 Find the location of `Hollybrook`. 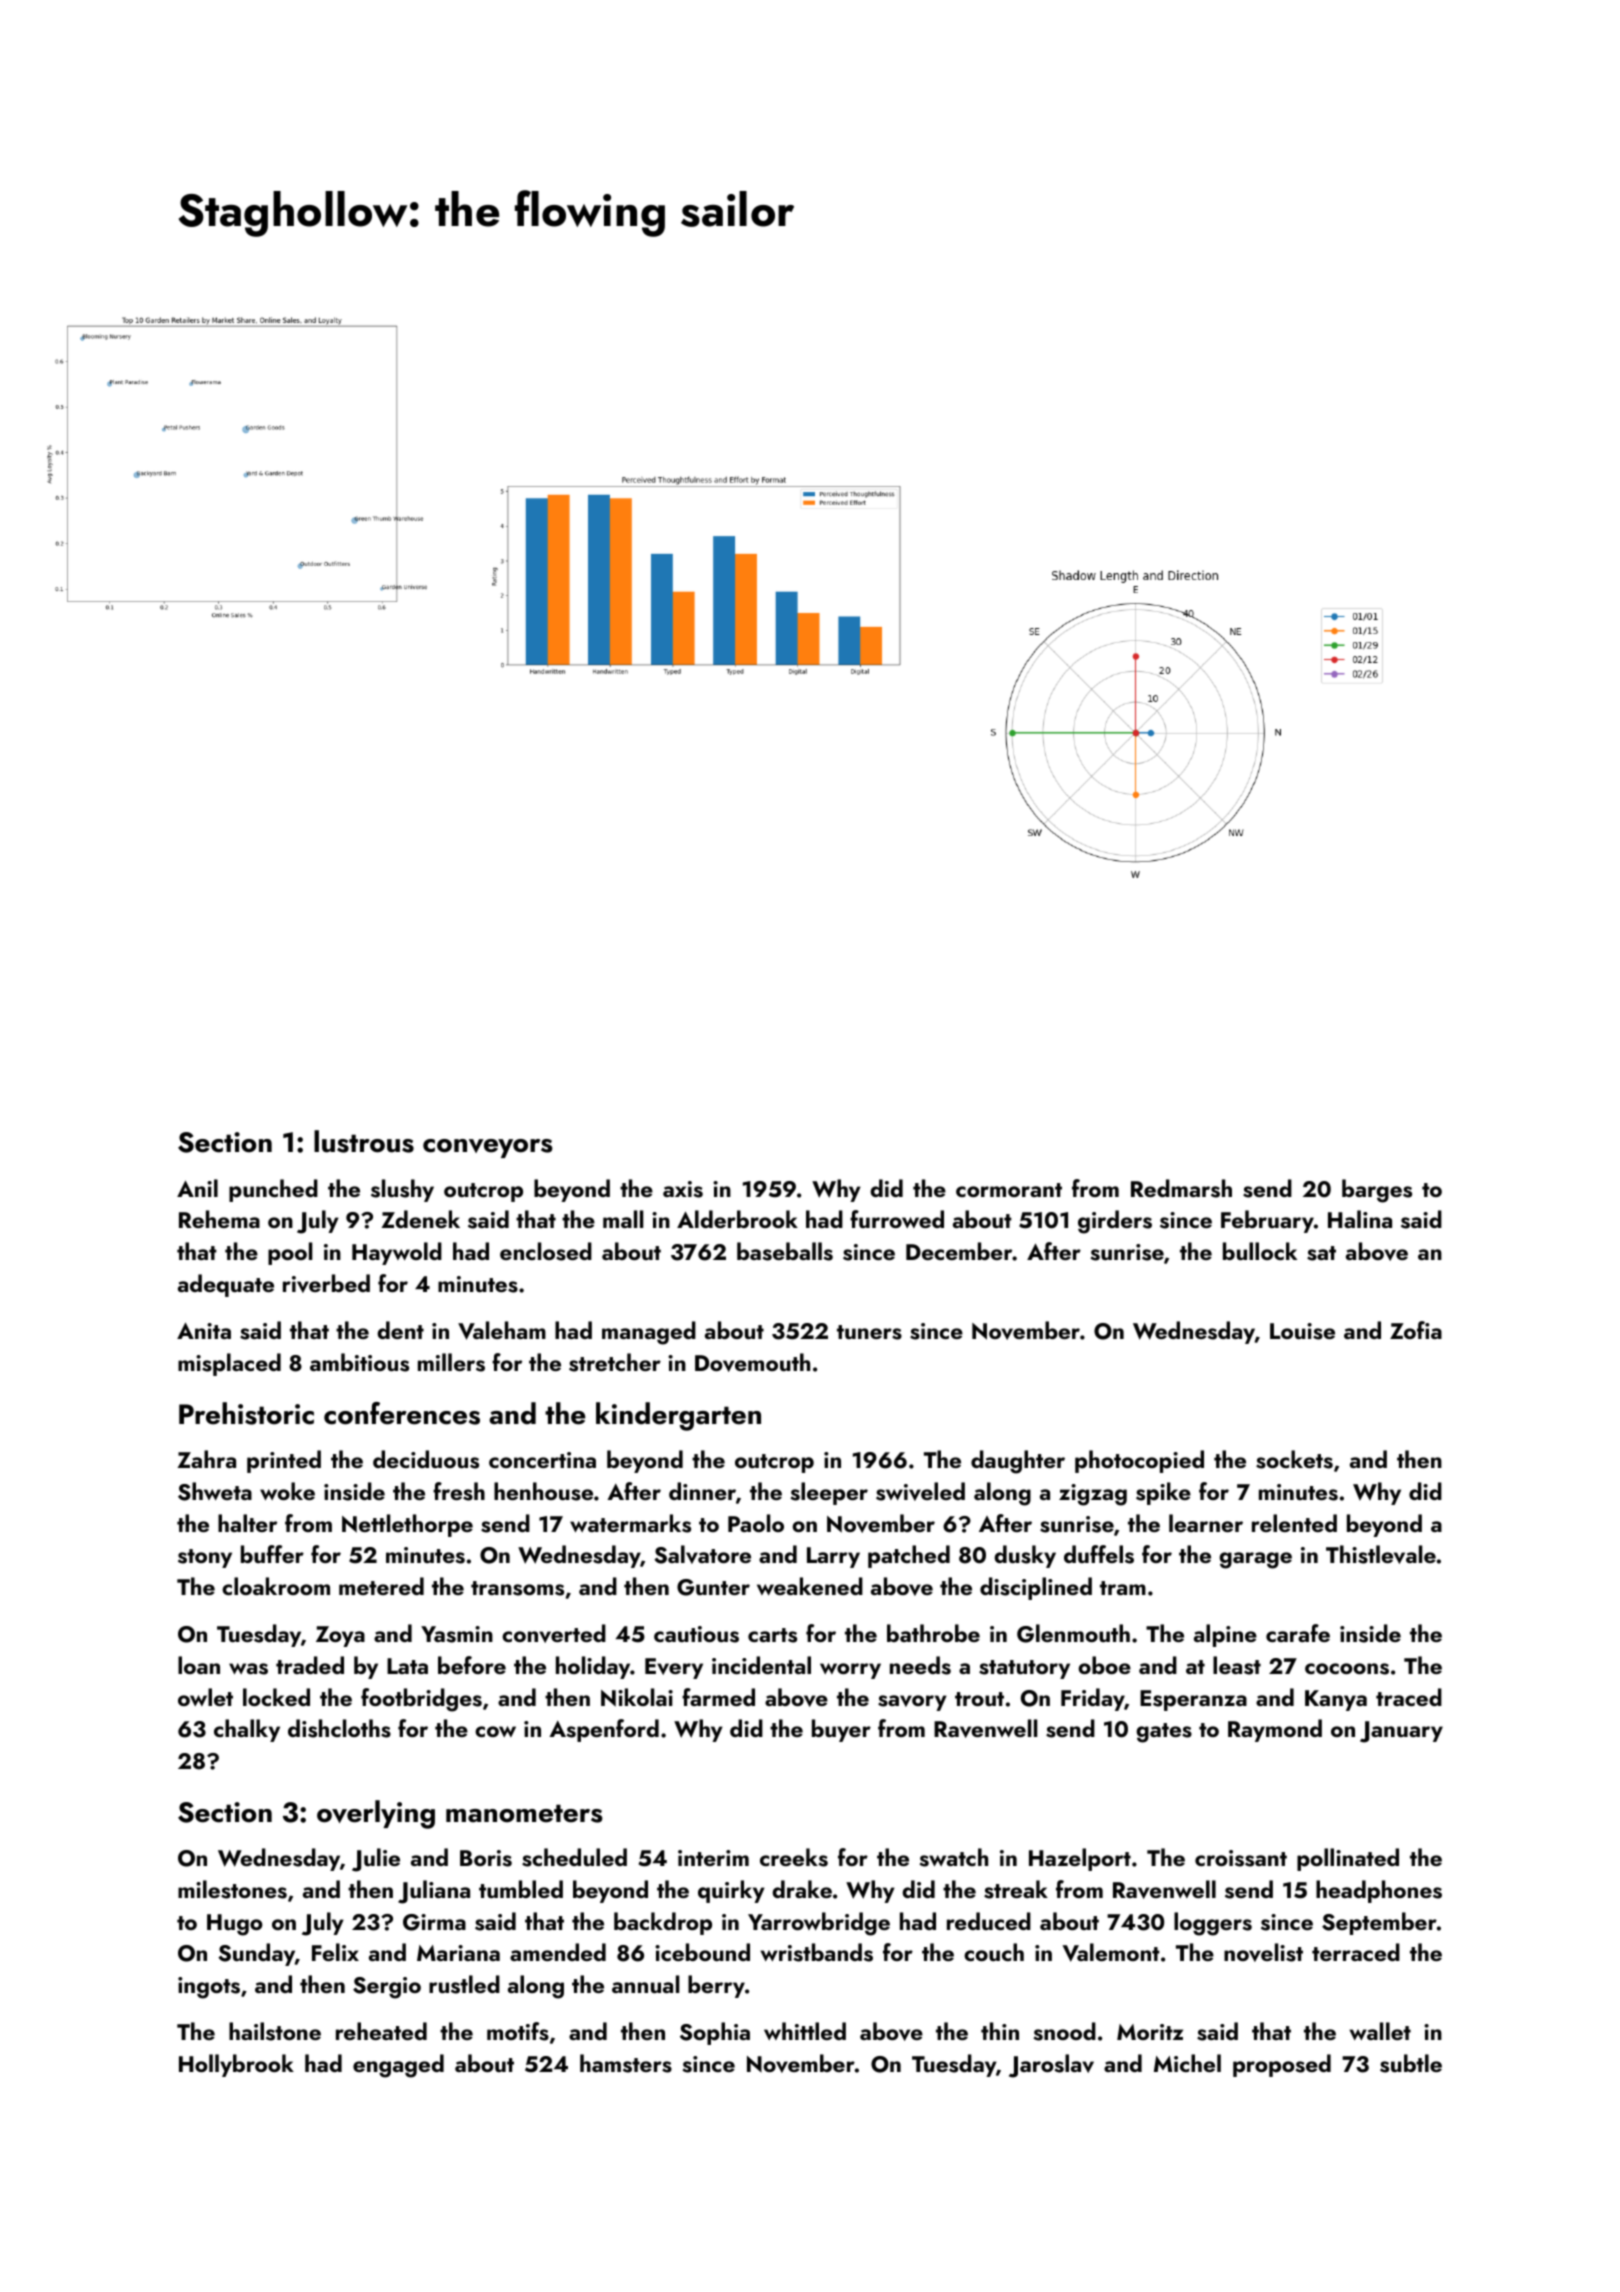

Hollybrook is located at coordinates (236, 2065).
